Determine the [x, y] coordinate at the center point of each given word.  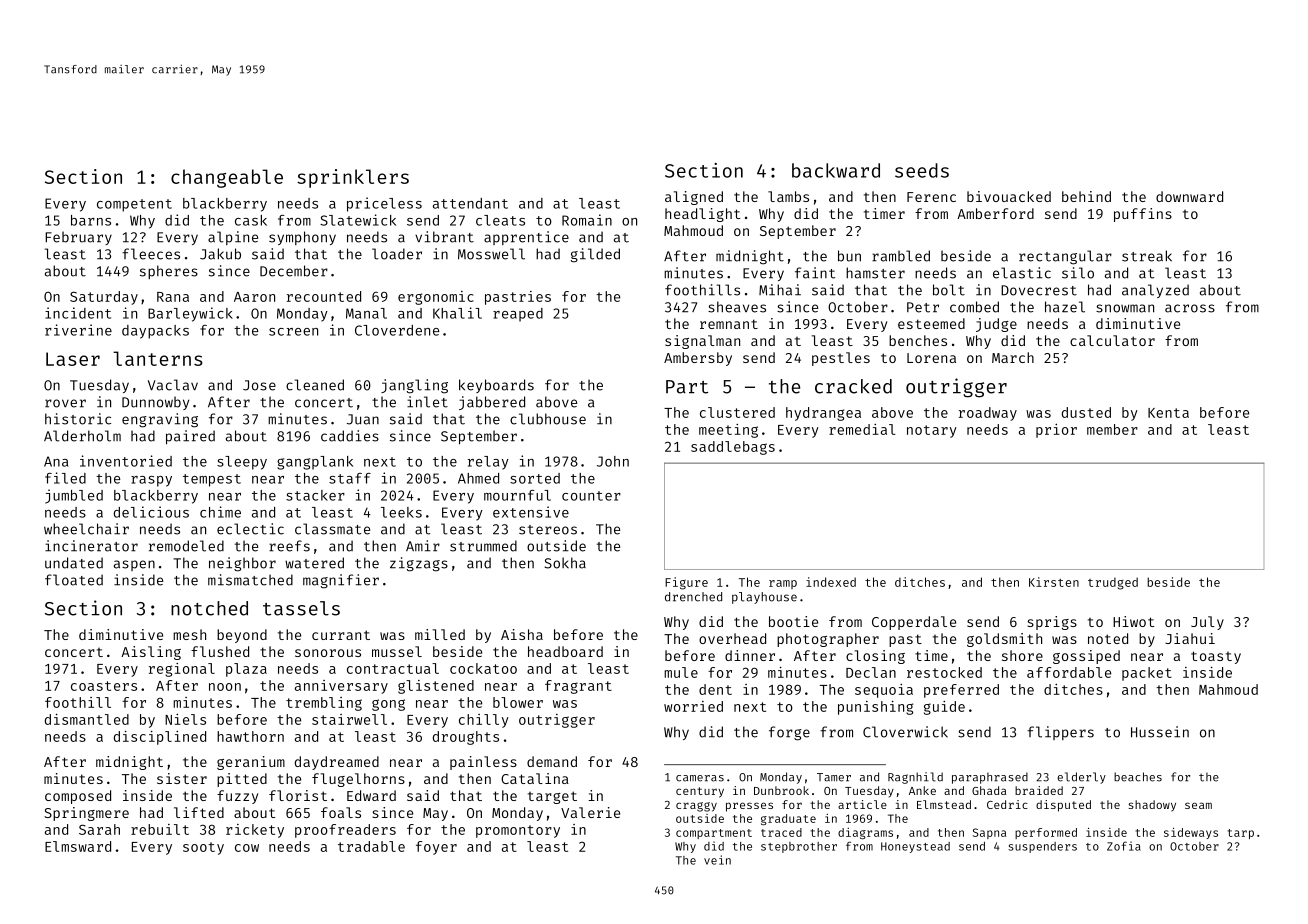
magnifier [341, 581]
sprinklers [353, 178]
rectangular [1065, 257]
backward [836, 170]
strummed [483, 546]
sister [182, 778]
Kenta [1168, 413]
